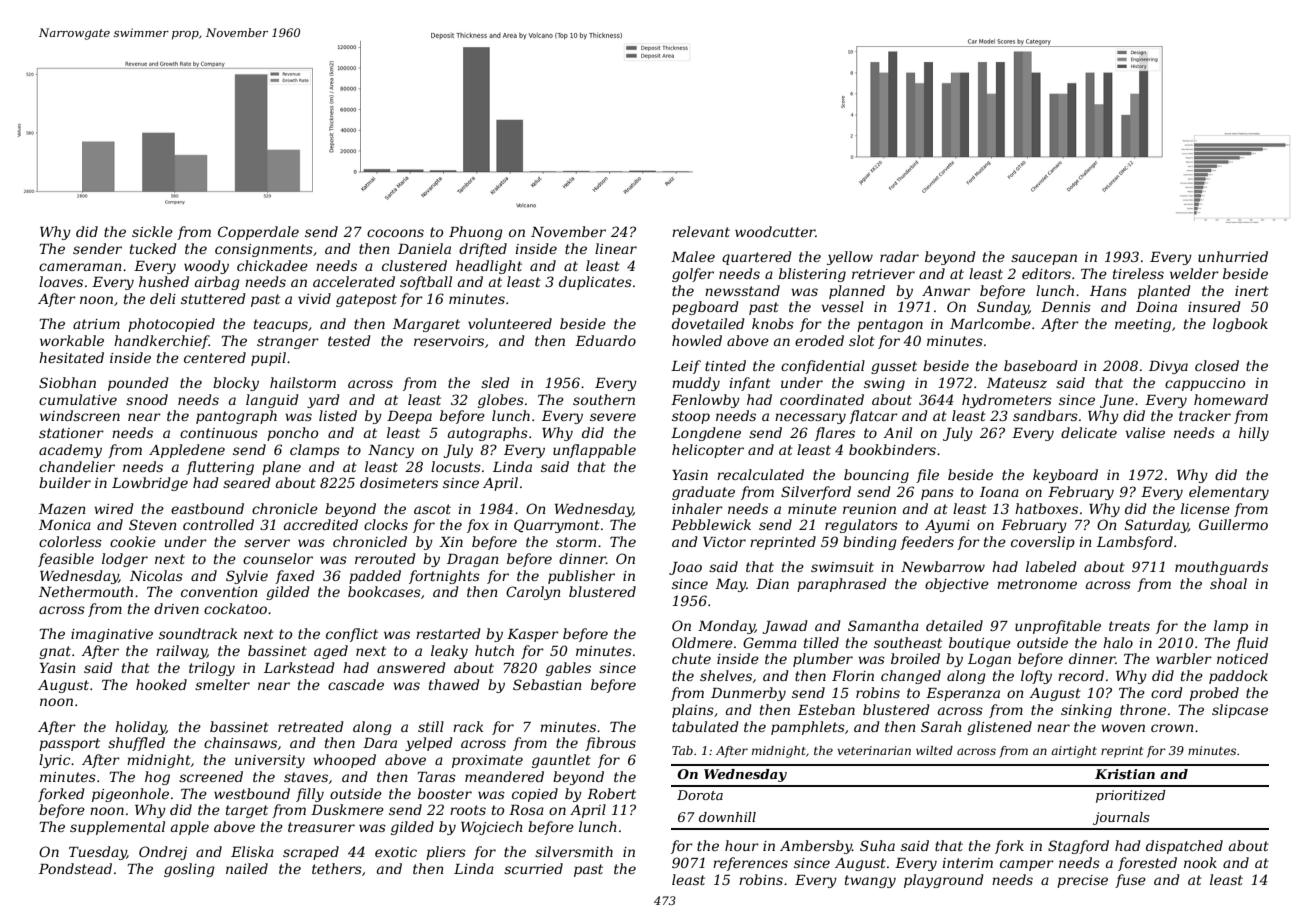  What do you see at coordinates (1145, 432) in the document?
I see `valise` at bounding box center [1145, 432].
